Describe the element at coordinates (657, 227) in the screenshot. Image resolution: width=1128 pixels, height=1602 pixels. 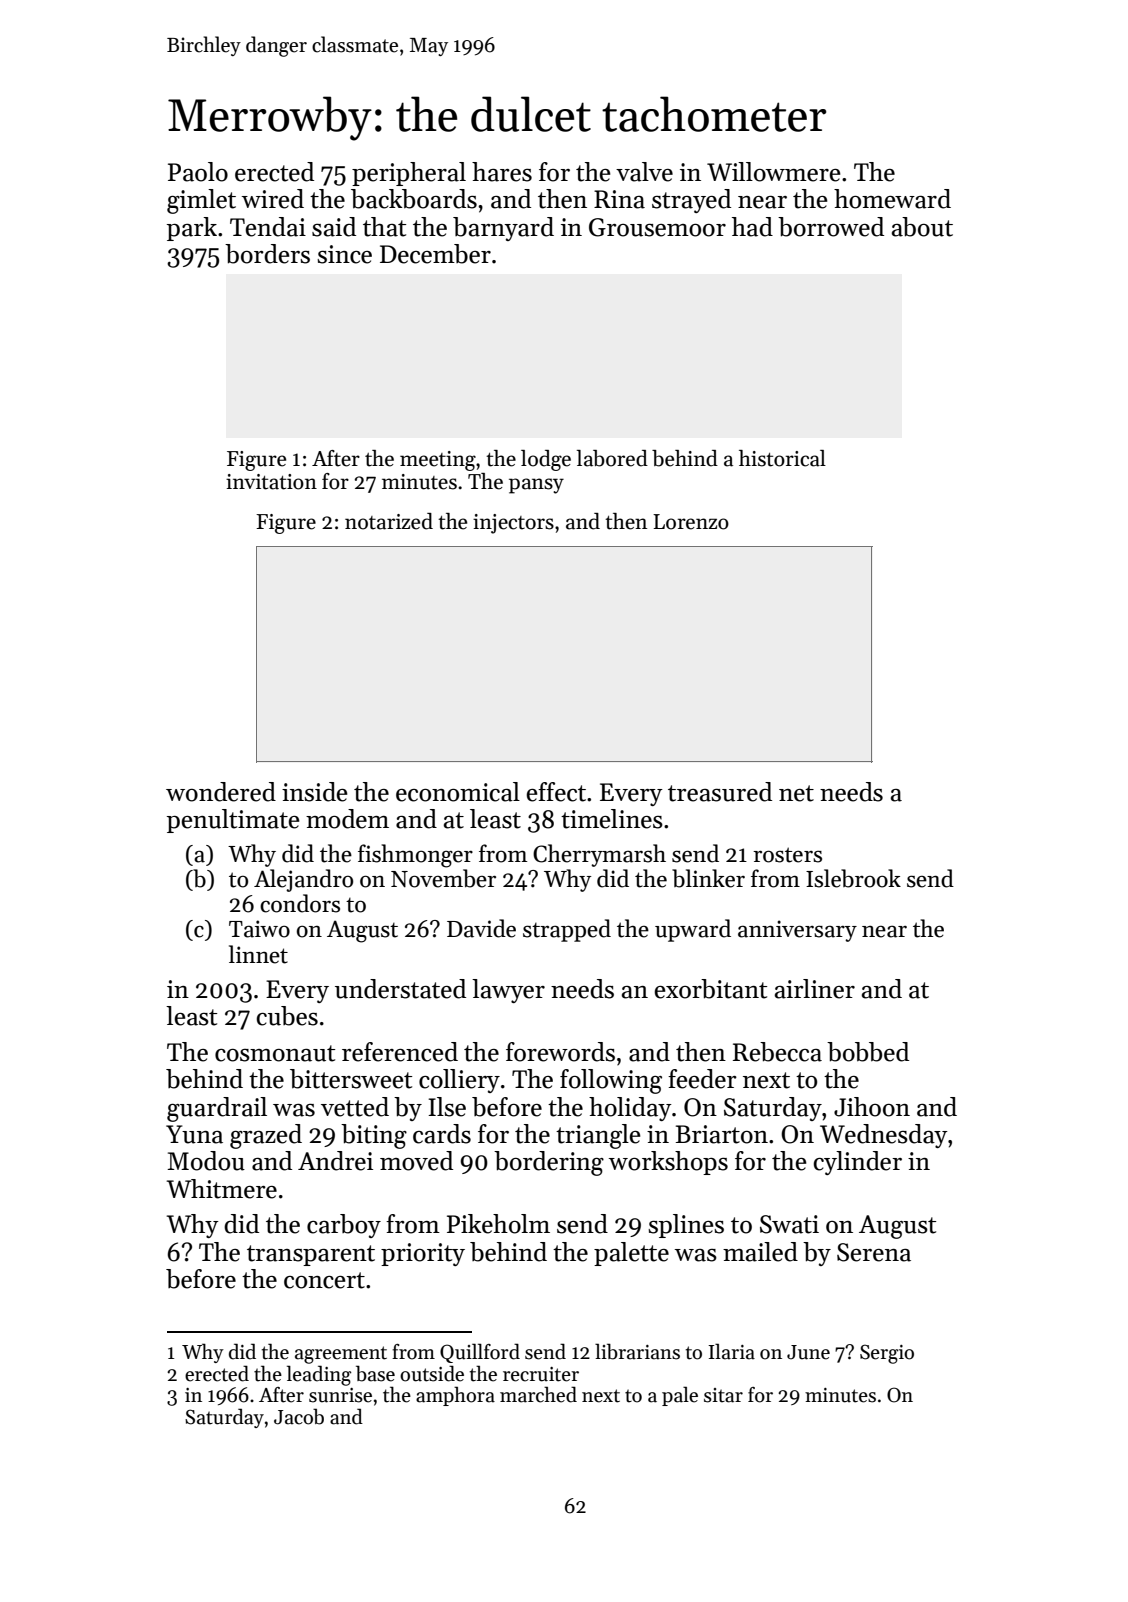
I see `Grousemoor` at that location.
